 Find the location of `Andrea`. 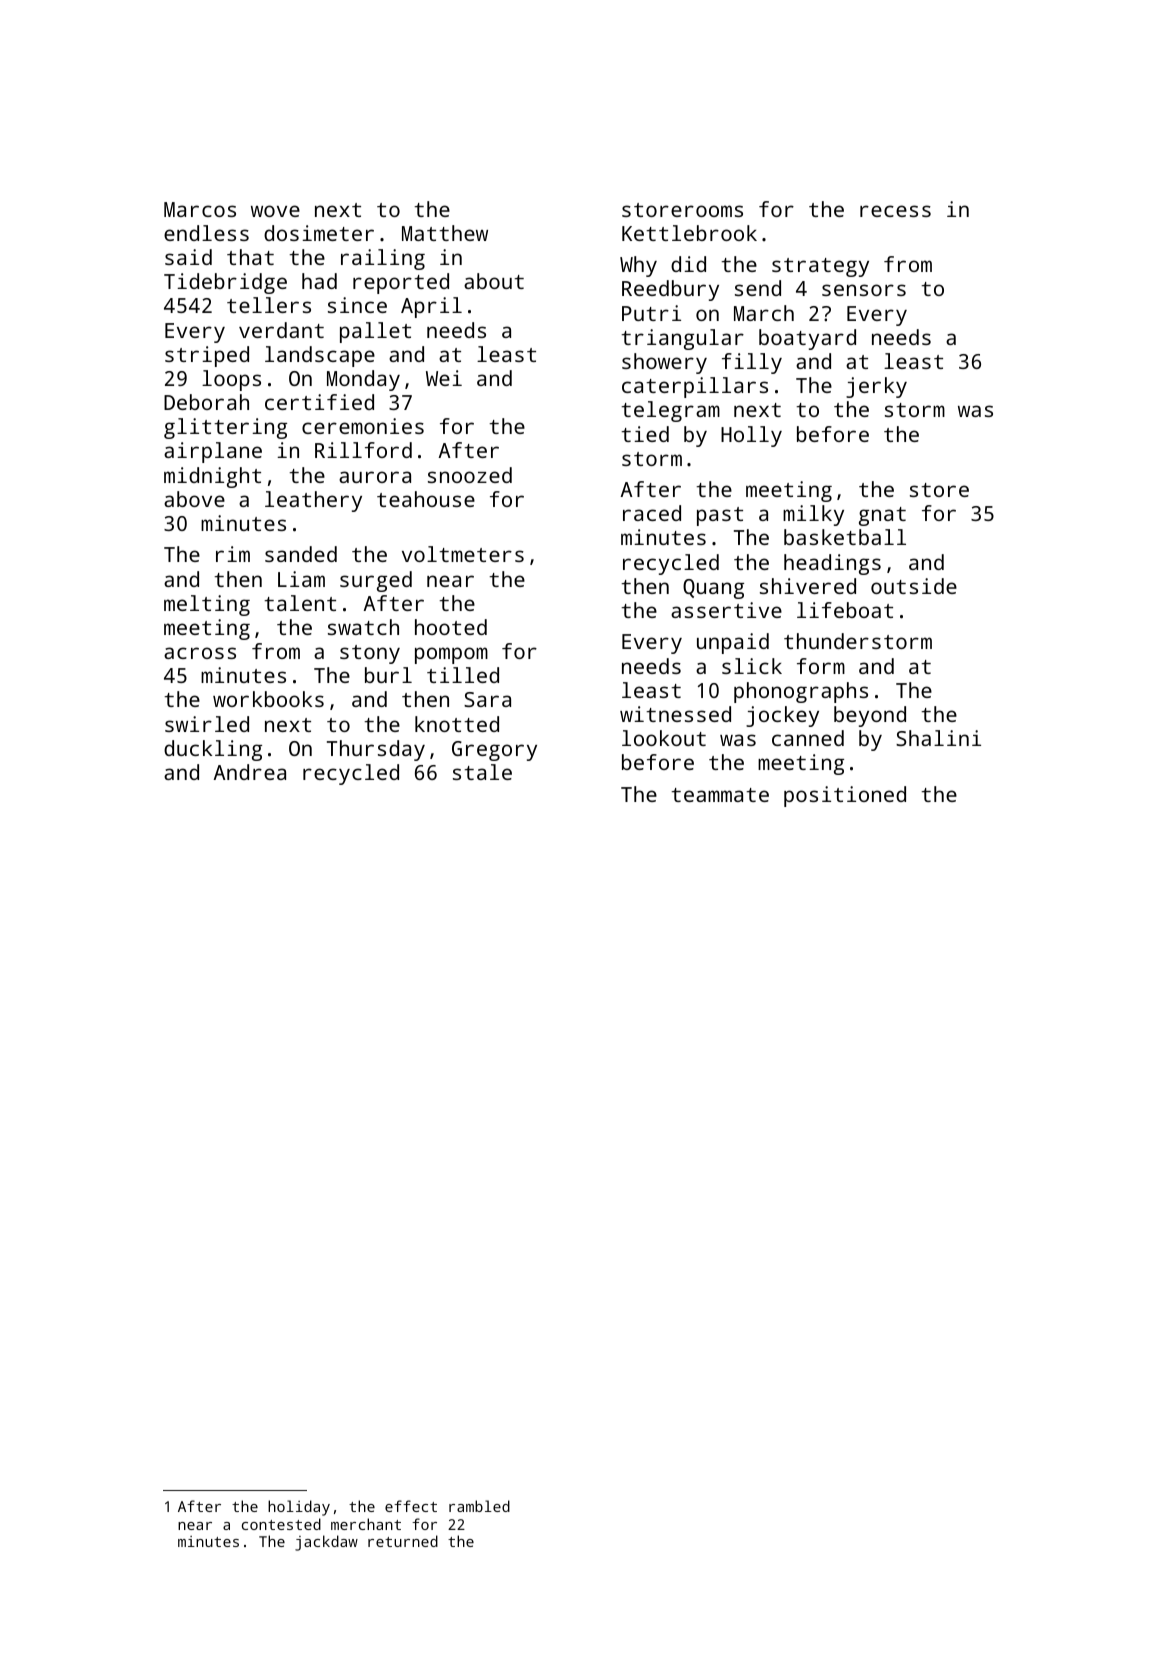

Andrea is located at coordinates (250, 772).
